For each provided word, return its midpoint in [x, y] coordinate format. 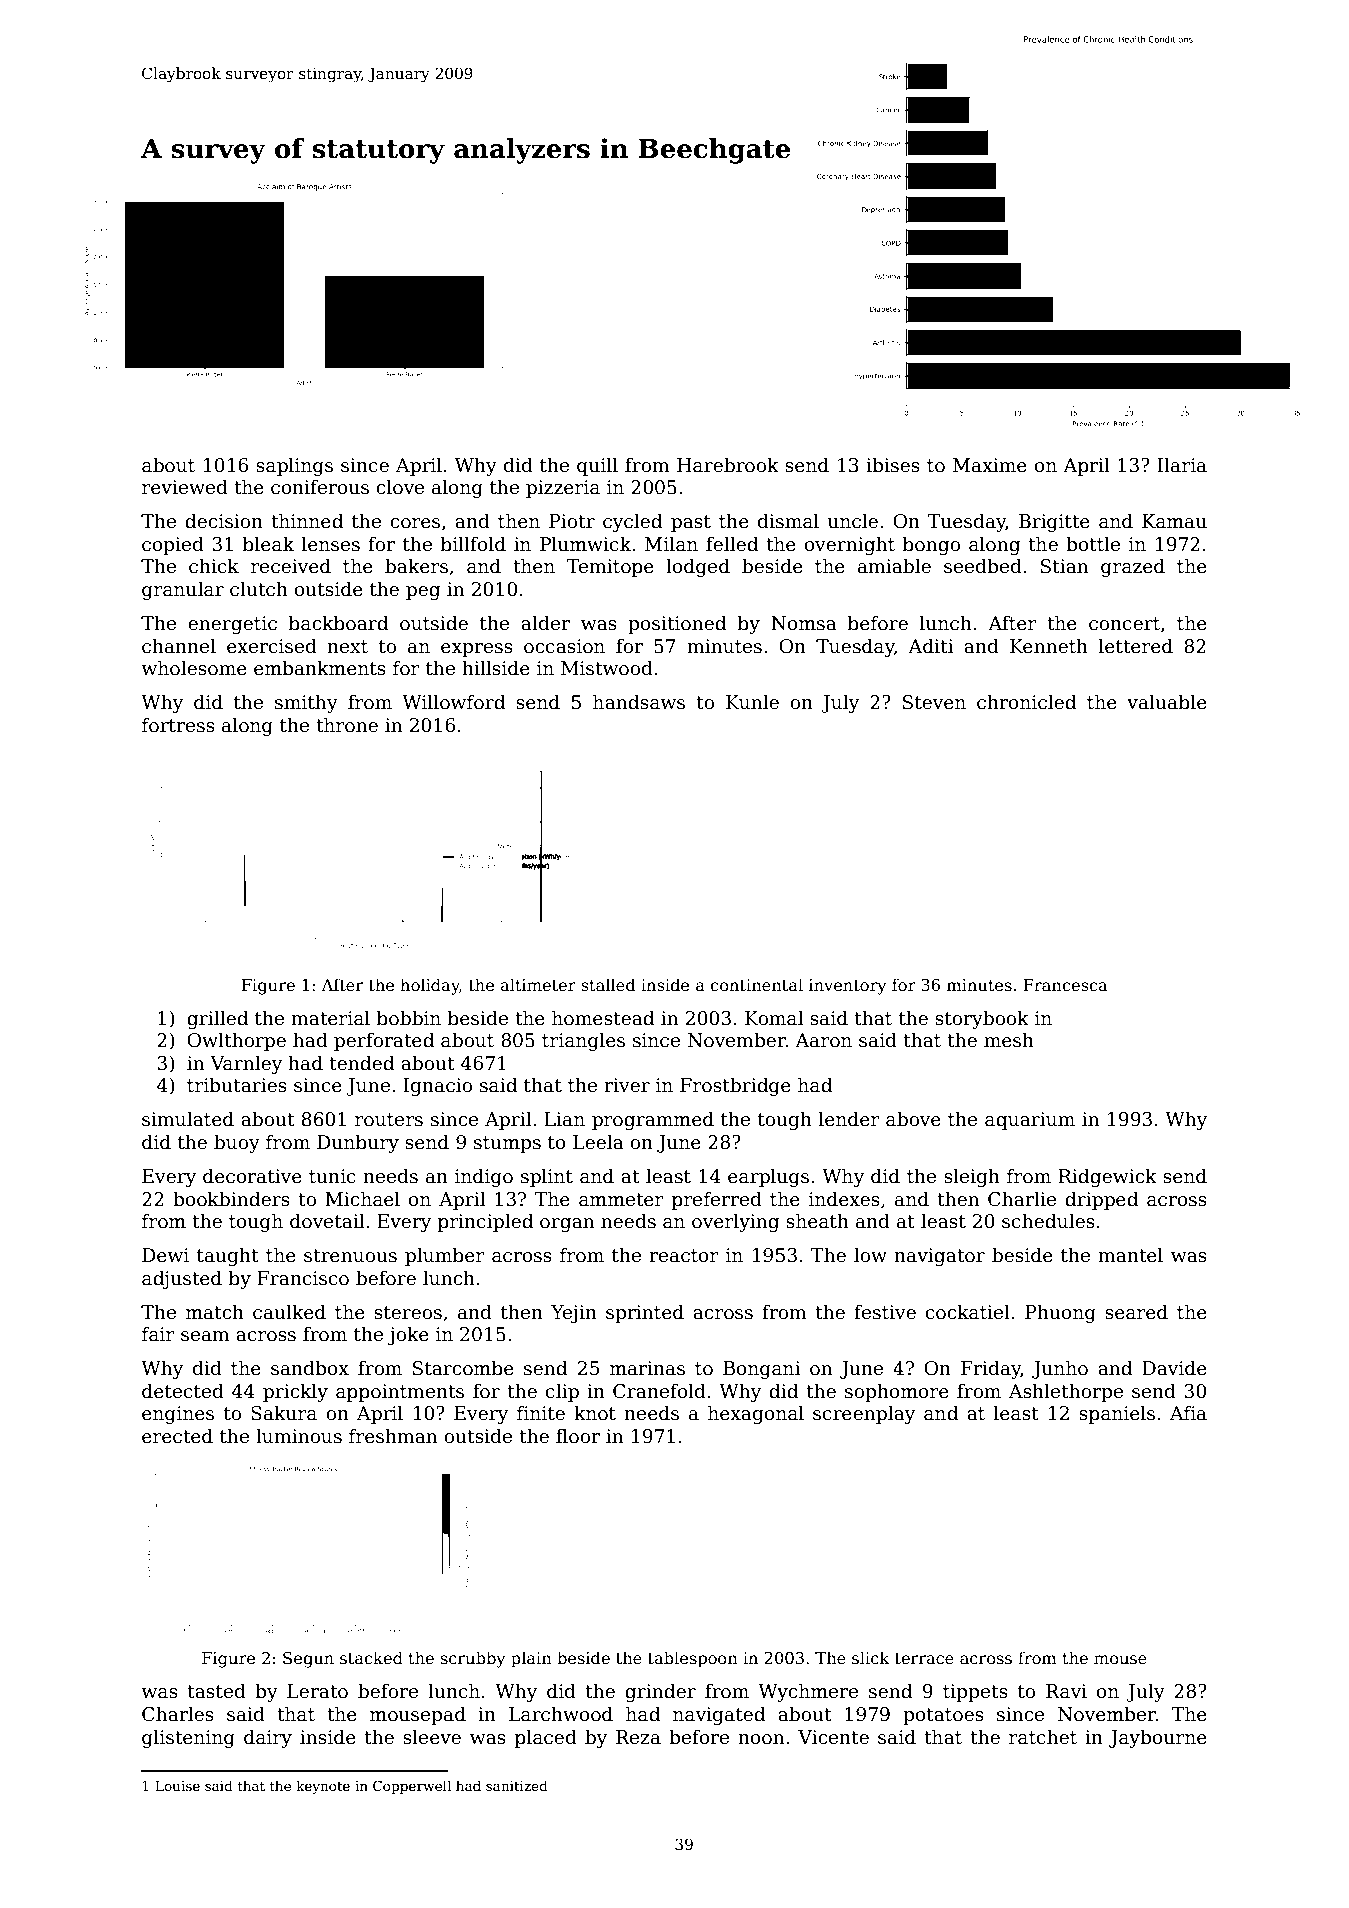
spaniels [1117, 1414]
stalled [608, 985]
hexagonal [756, 1414]
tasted [216, 1691]
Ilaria [1182, 465]
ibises [893, 465]
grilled [217, 1019]
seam [205, 1336]
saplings [294, 466]
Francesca [1065, 985]
